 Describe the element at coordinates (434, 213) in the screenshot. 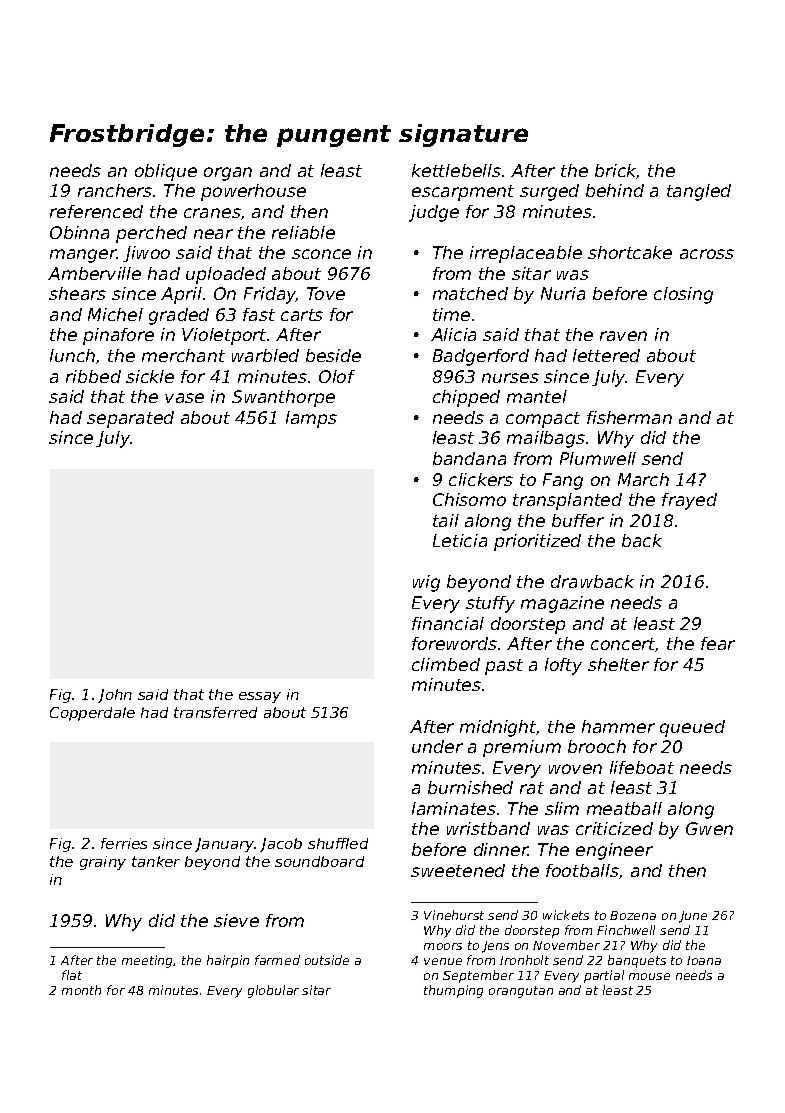

I see `judge` at that location.
